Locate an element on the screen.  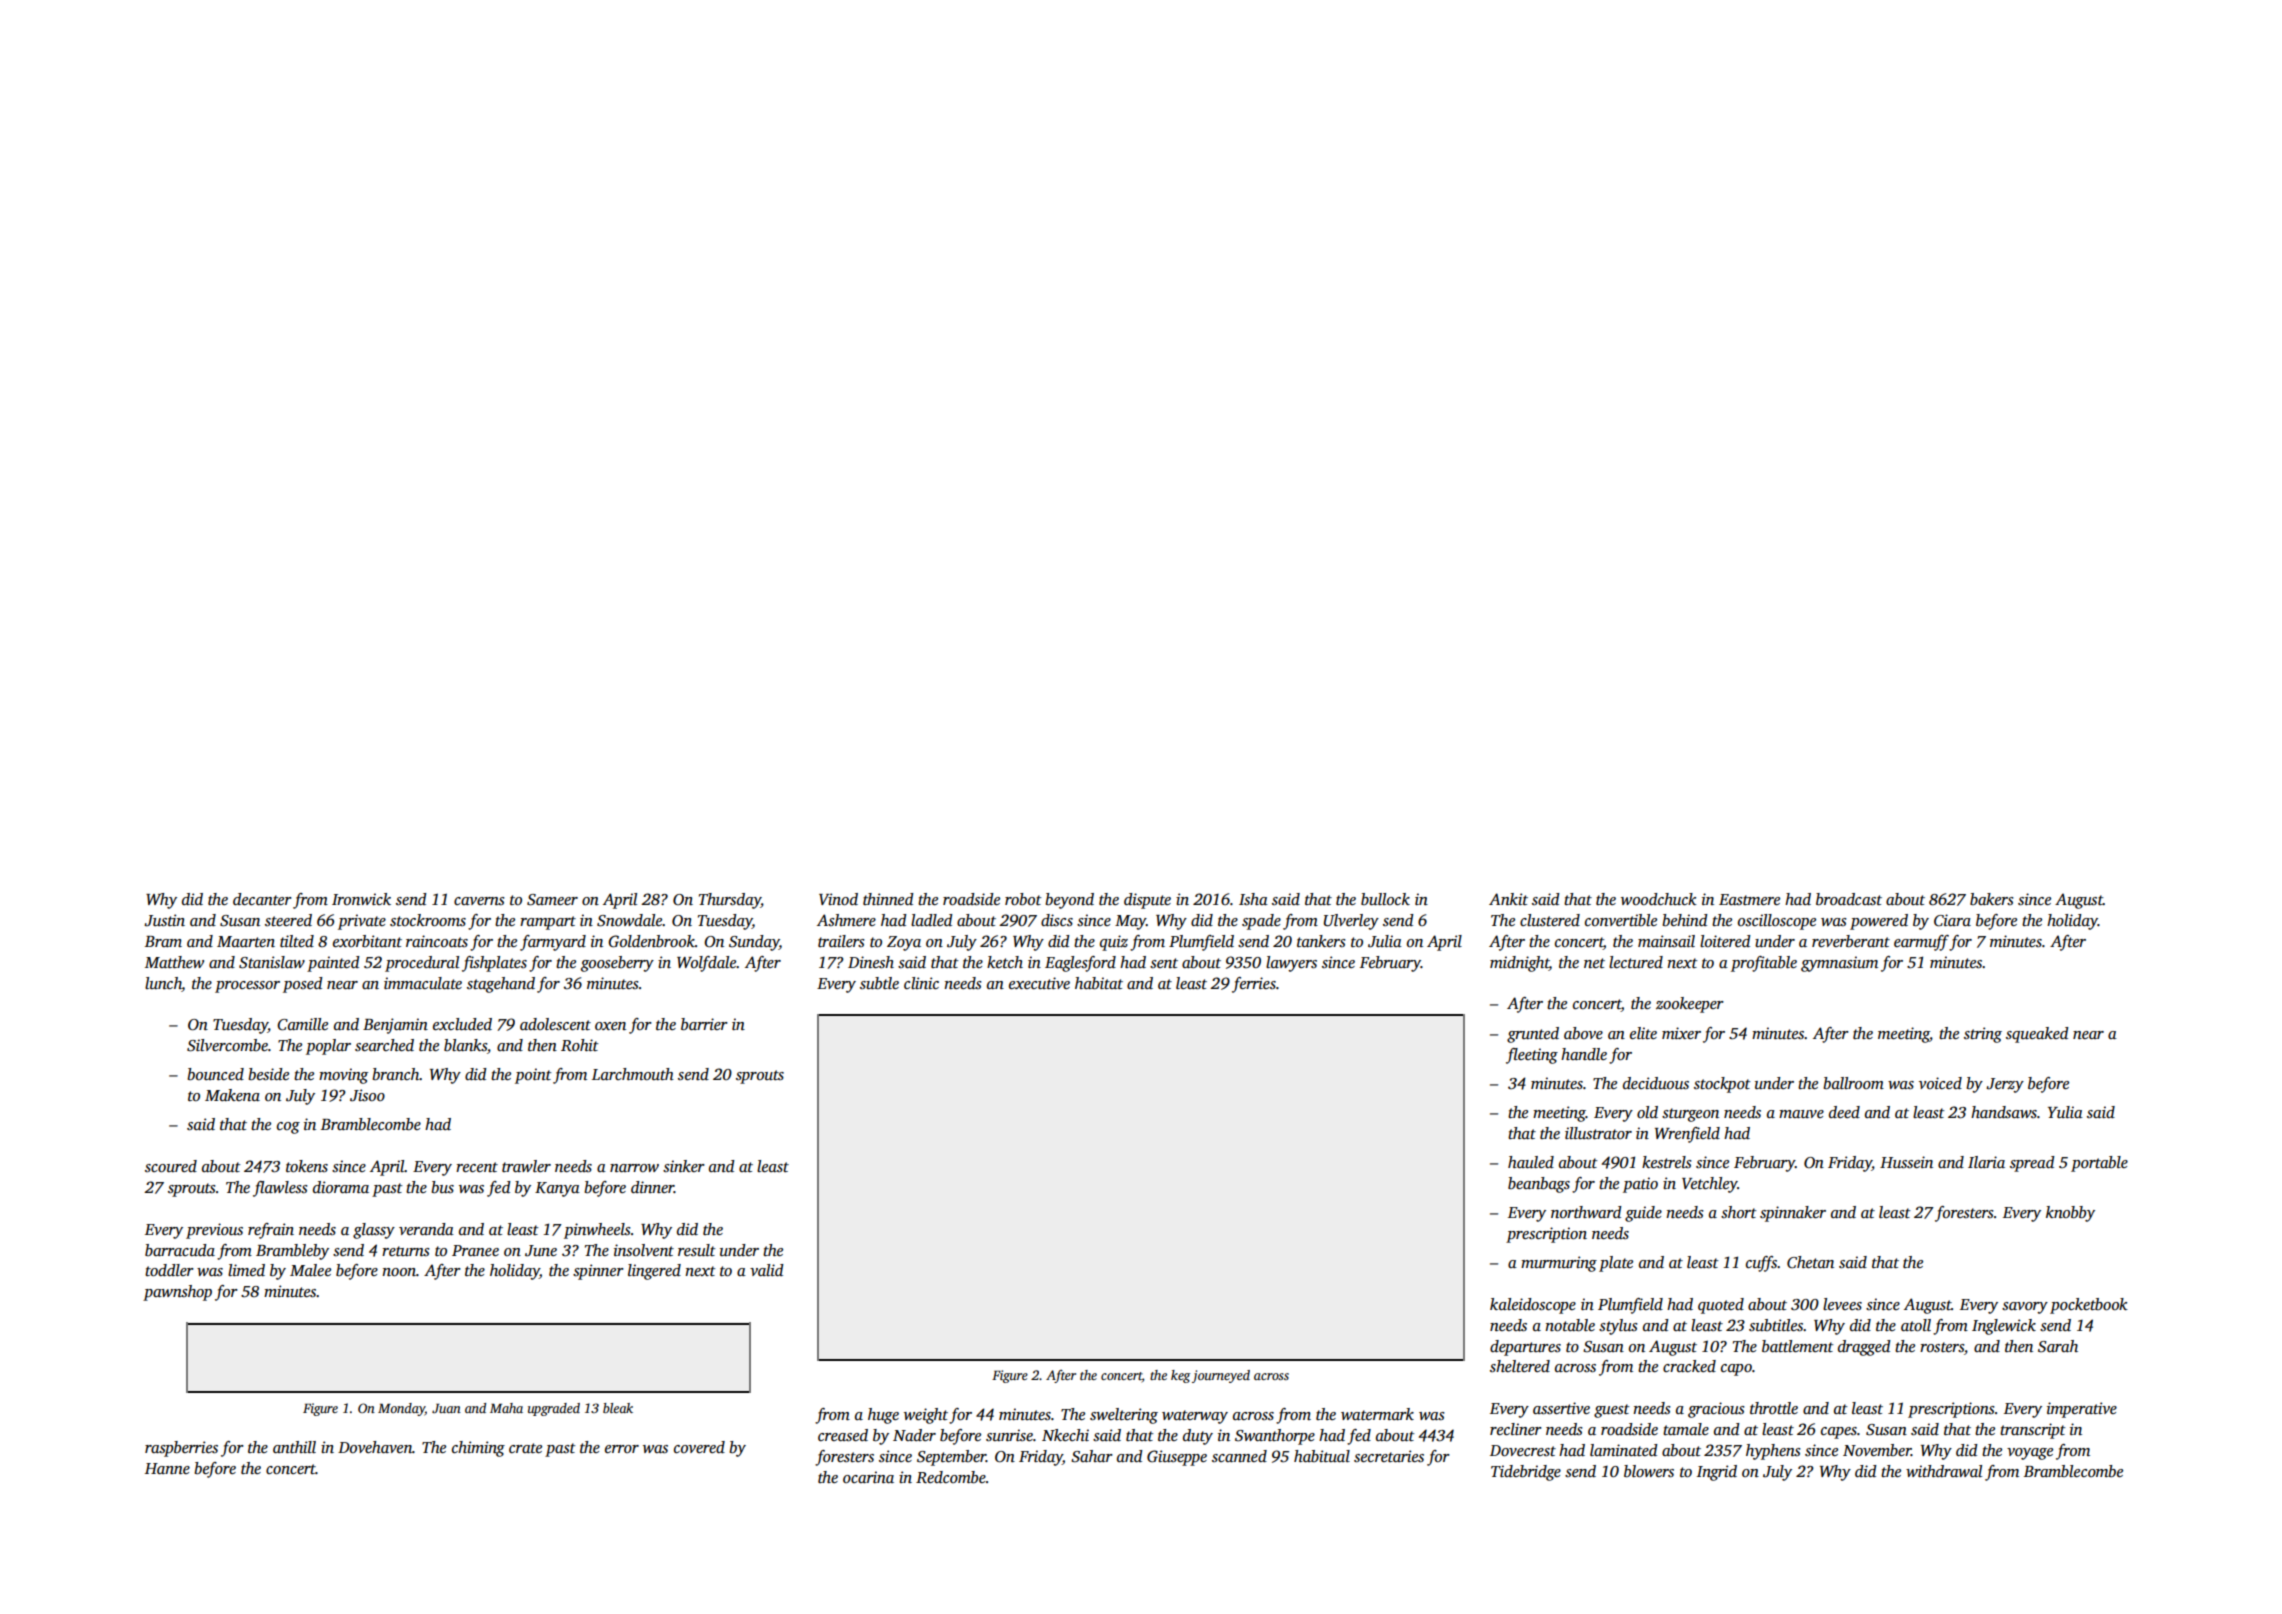
illustrator is located at coordinates (1598, 1133).
